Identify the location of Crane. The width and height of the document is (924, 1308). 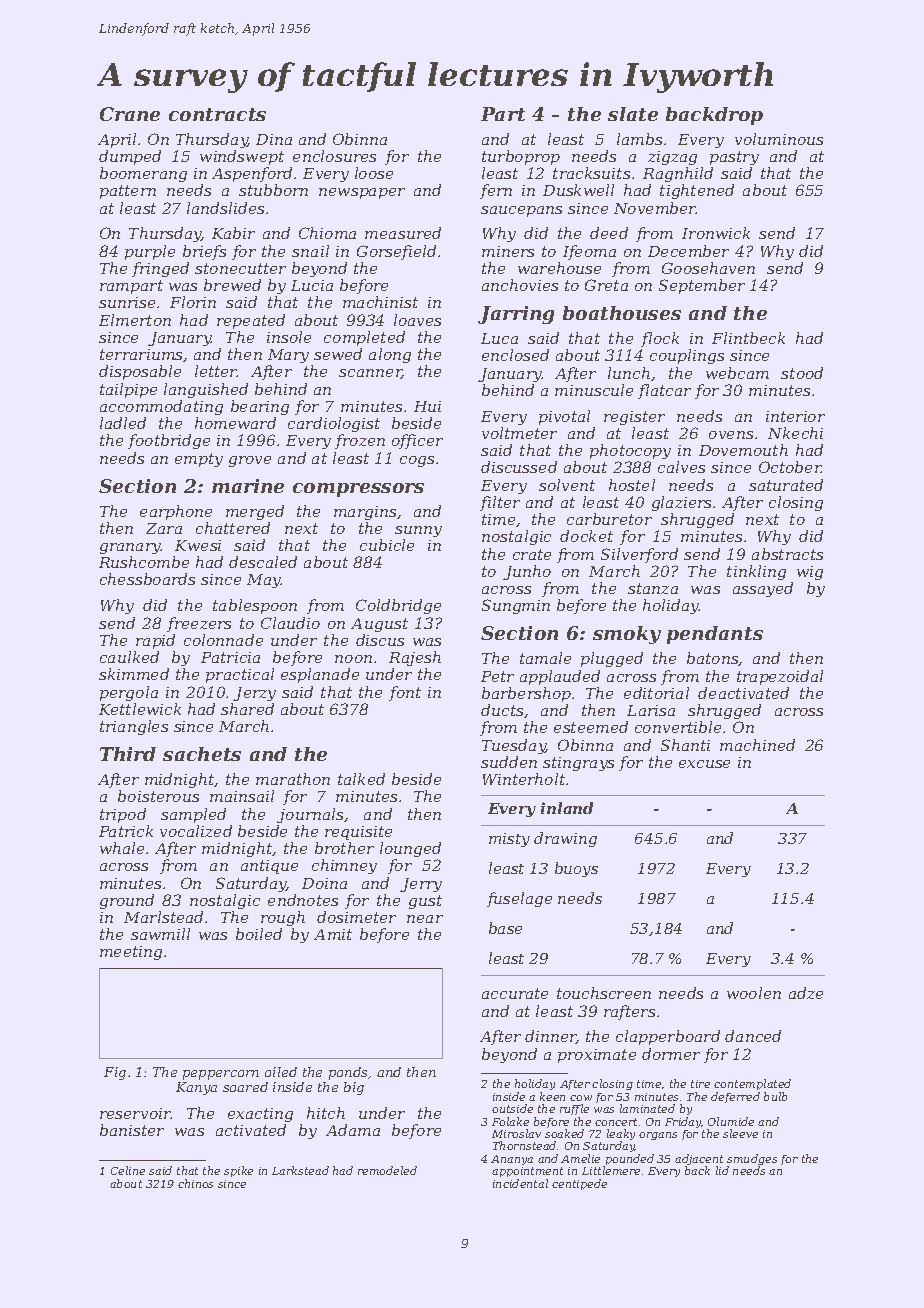
(130, 114).
